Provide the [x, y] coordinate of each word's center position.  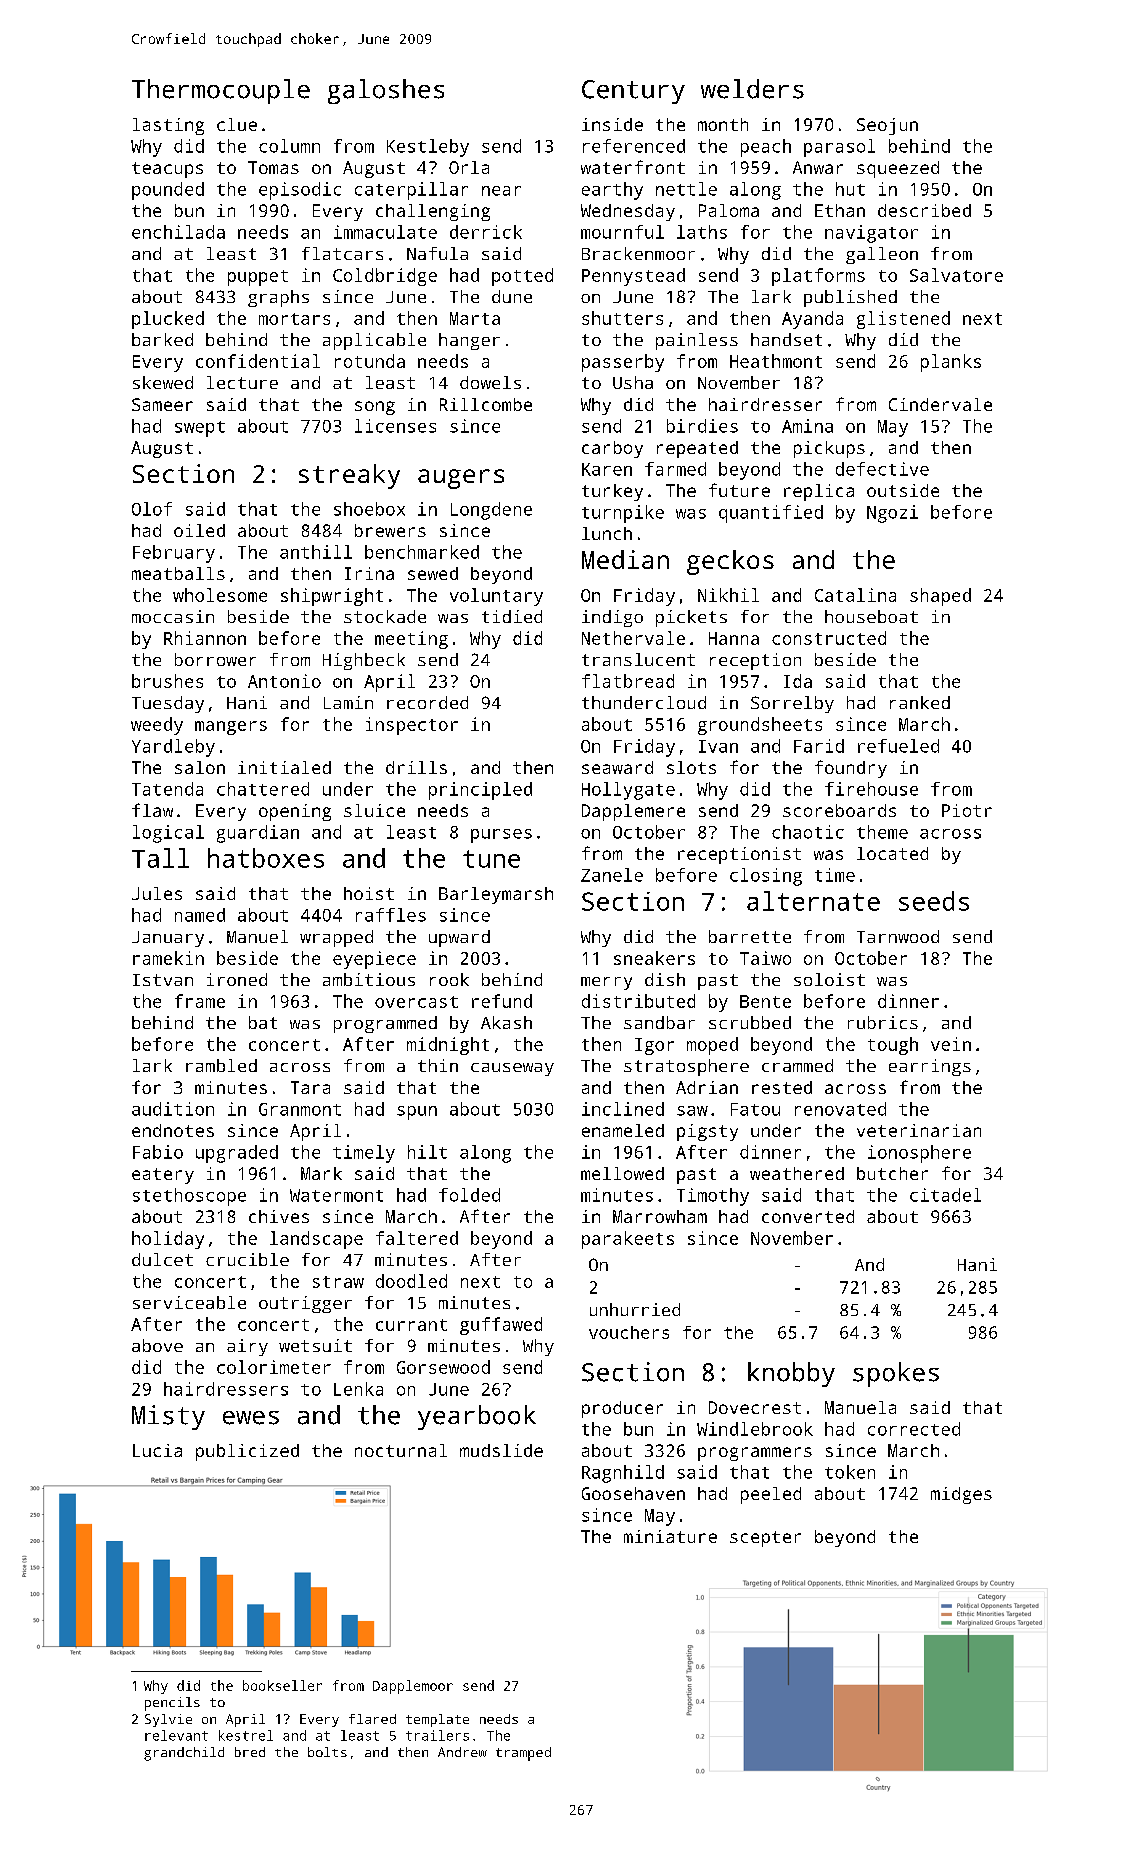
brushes [167, 681]
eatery [163, 1176]
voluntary [496, 597]
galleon [882, 255]
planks [951, 363]
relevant [176, 1735]
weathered [797, 1173]
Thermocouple [221, 91]
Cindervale [940, 404]
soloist [829, 979]
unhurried [635, 1309]
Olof [152, 509]
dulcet [162, 1259]
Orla [469, 167]
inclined [623, 1109]
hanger [469, 341]
